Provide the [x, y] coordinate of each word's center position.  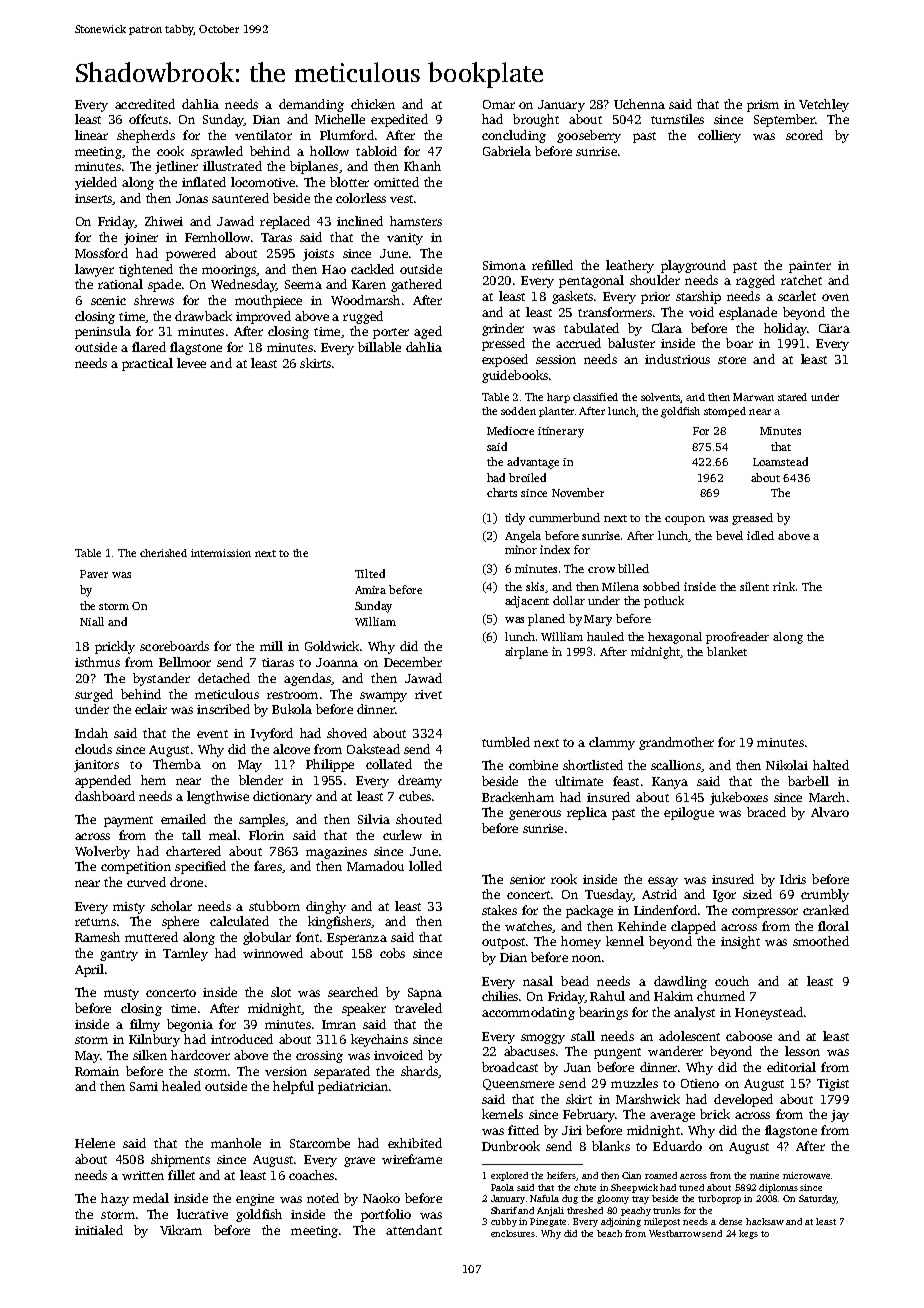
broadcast [510, 1067]
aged [428, 332]
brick [715, 1114]
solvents [660, 397]
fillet [181, 1175]
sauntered [240, 198]
